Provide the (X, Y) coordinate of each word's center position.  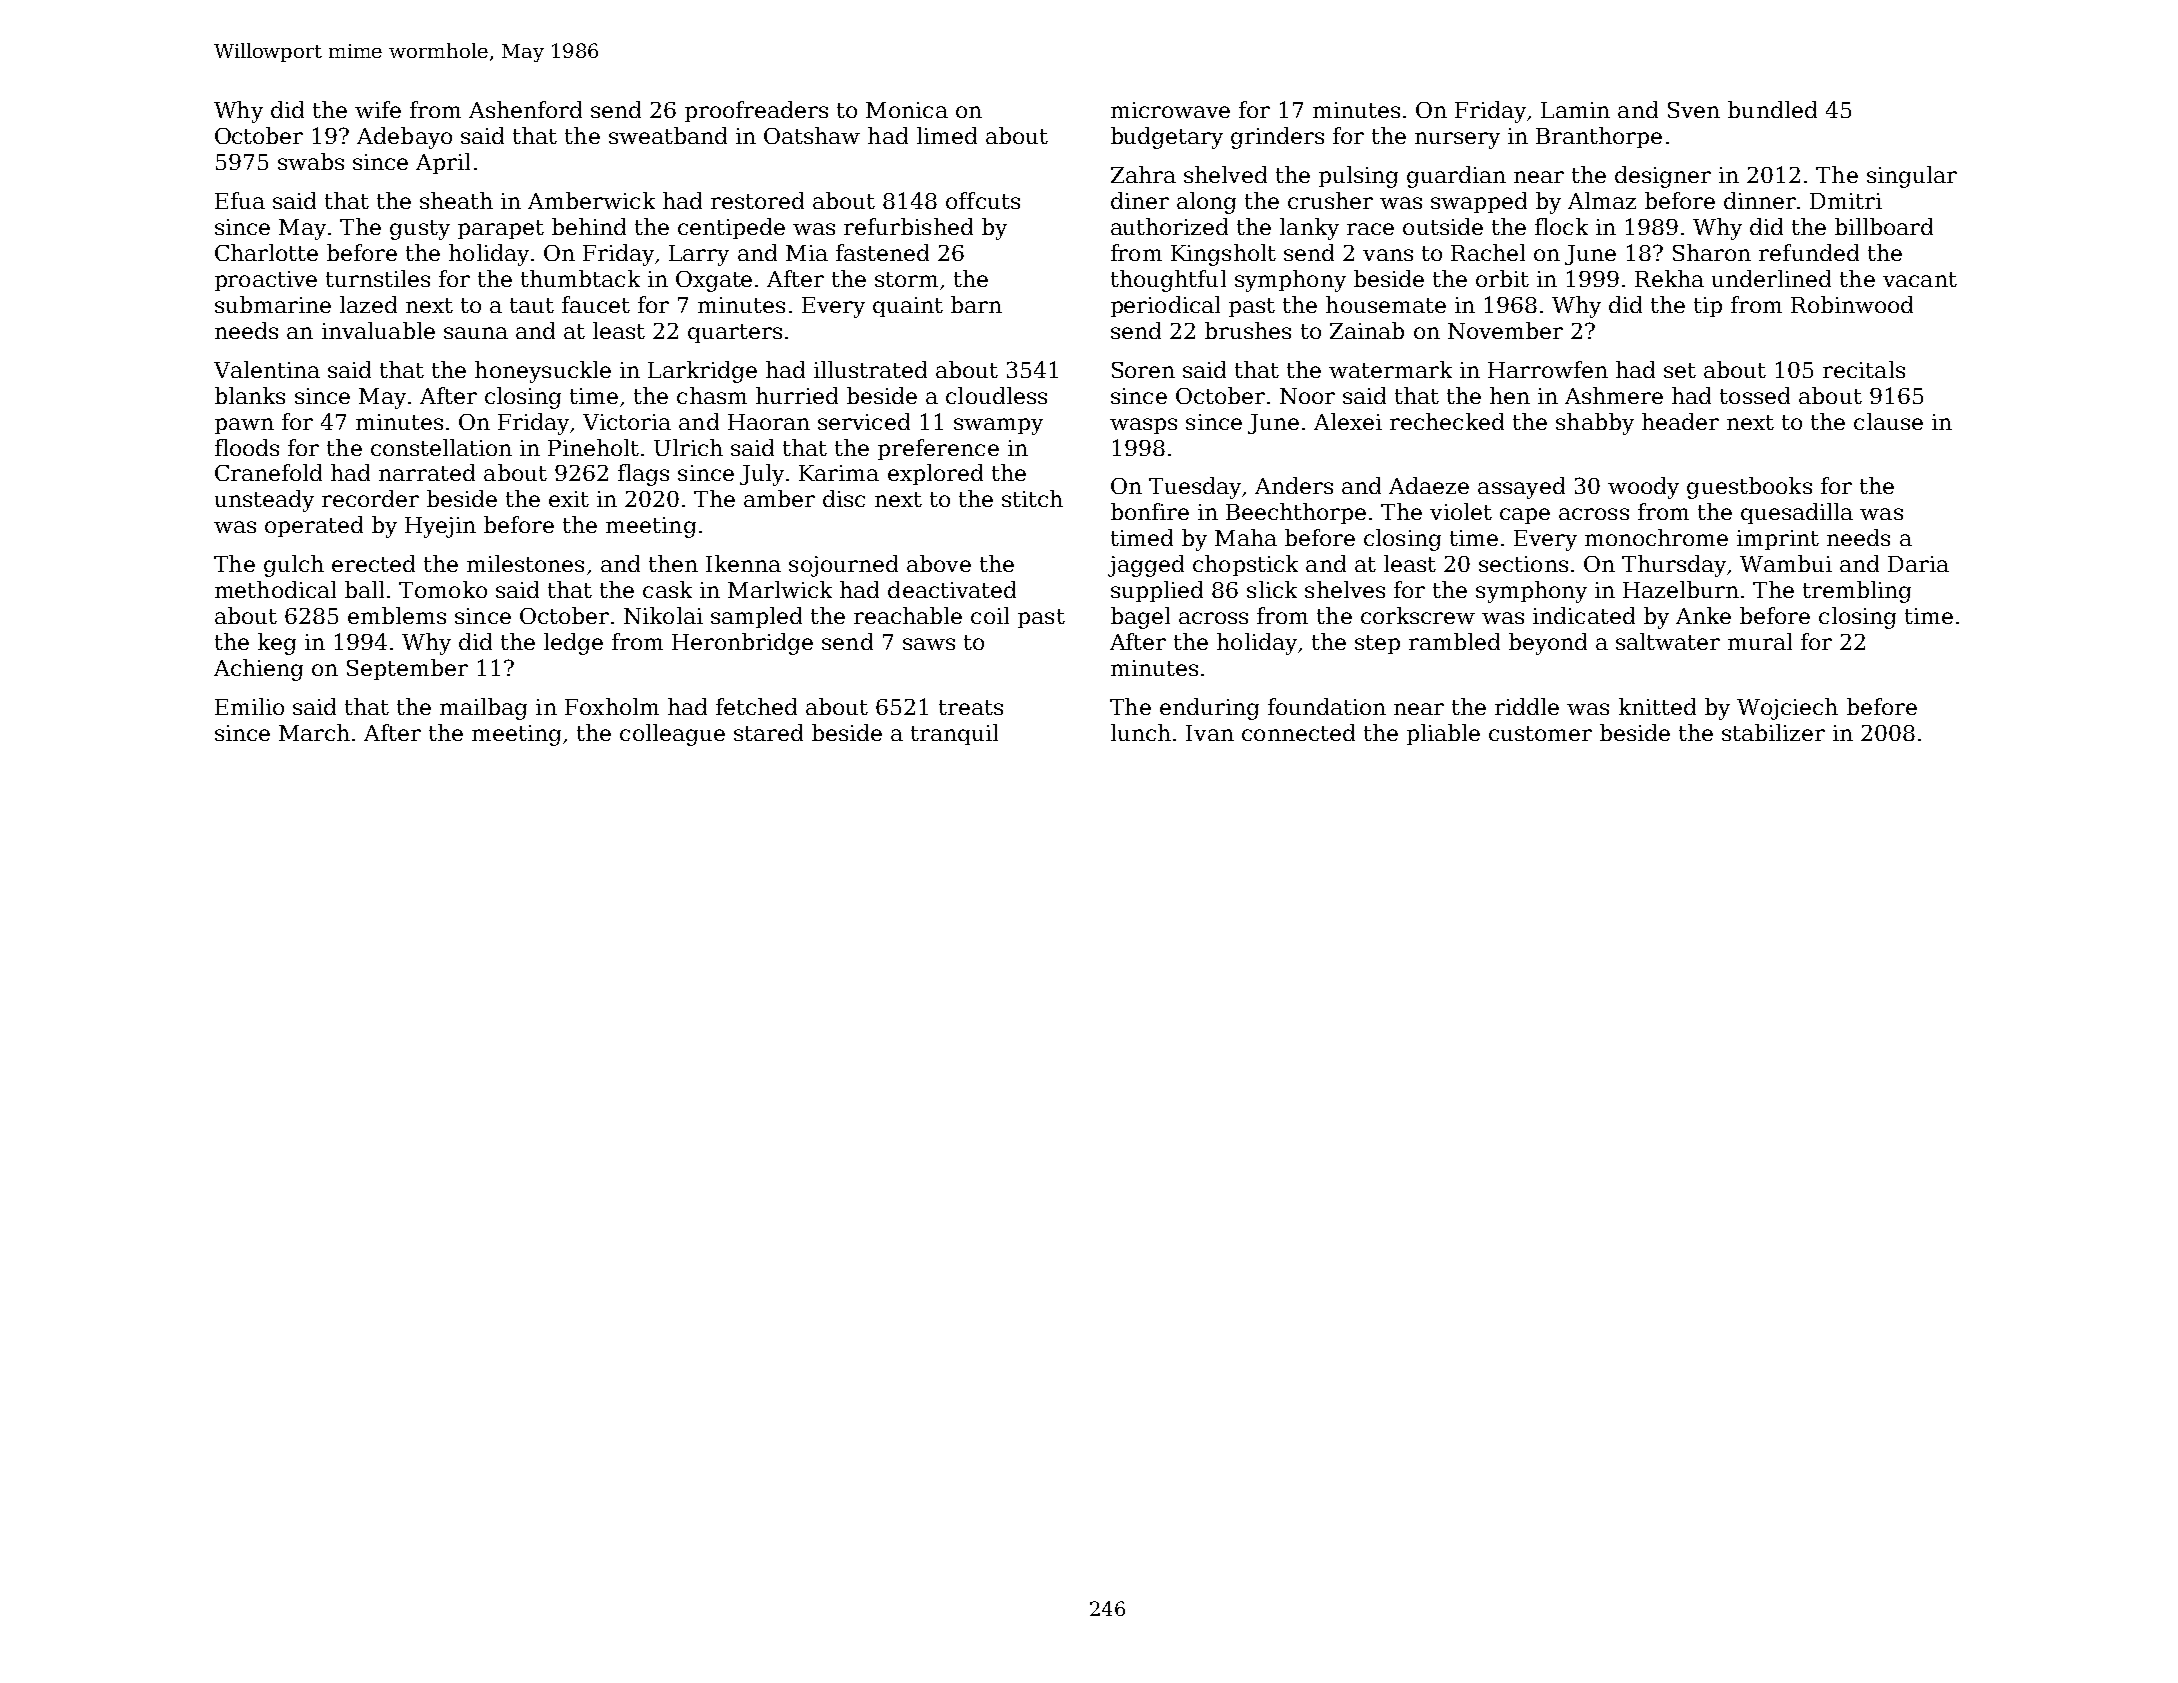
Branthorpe (1599, 137)
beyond (1548, 644)
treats (971, 707)
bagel (1140, 618)
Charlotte (266, 252)
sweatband (668, 135)
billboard (1884, 226)
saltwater (1668, 641)
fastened (882, 252)
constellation (441, 447)
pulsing (1358, 177)
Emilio (249, 706)
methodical (275, 589)
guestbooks (1749, 488)
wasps (1143, 426)
